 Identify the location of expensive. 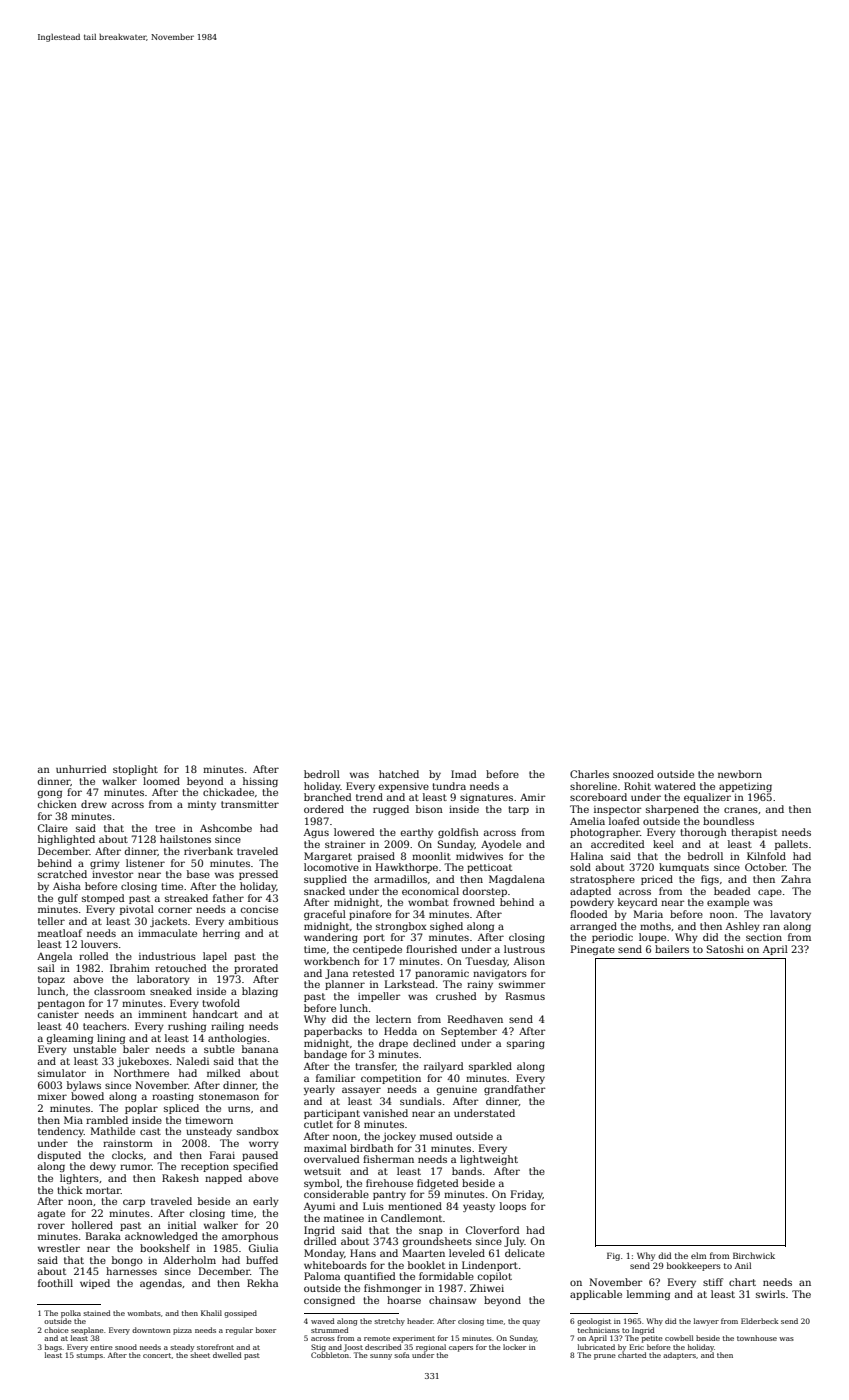
(404, 787).
